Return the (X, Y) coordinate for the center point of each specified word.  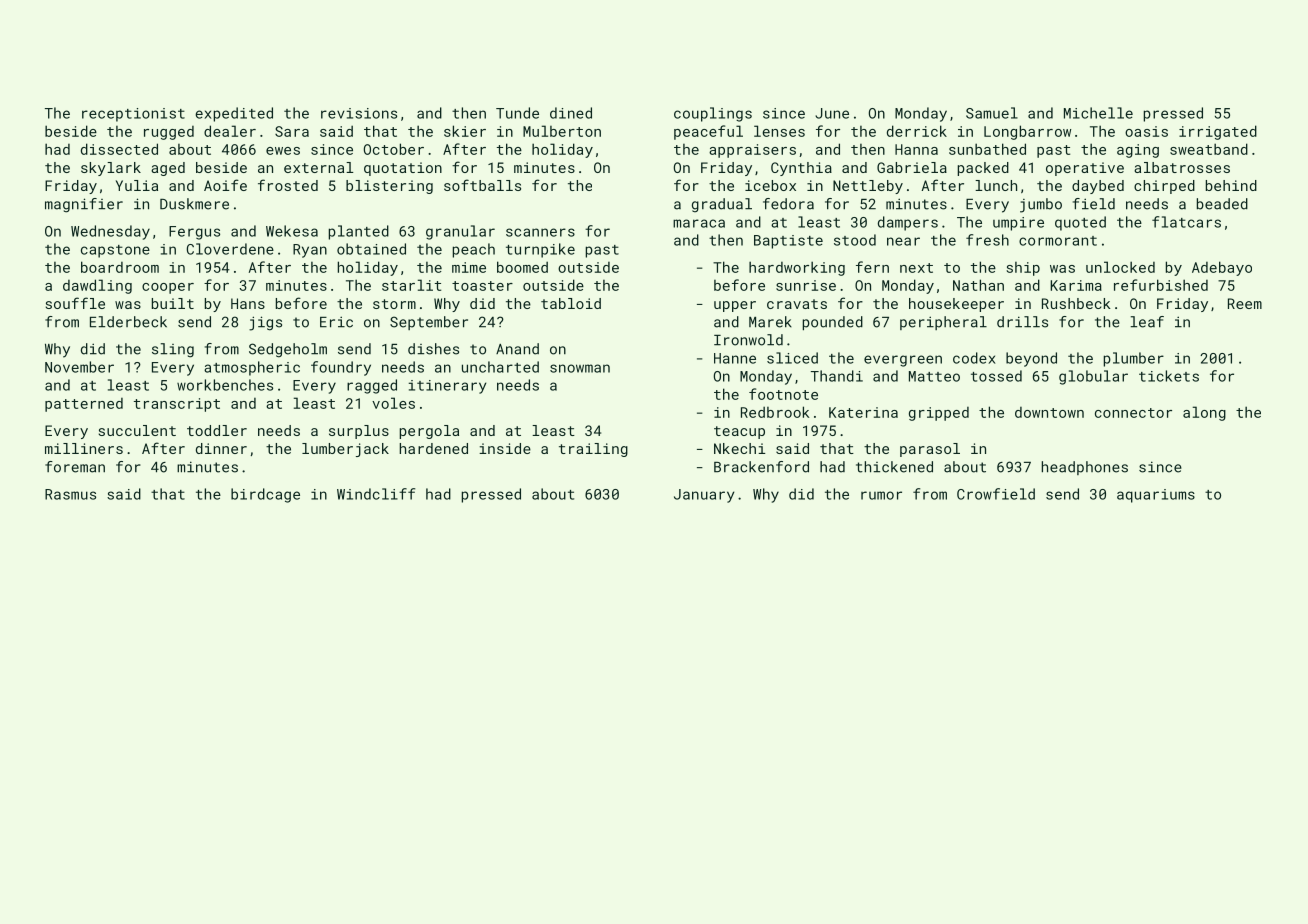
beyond (1031, 359)
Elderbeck (128, 322)
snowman (580, 368)
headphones (1085, 468)
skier (465, 131)
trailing (593, 450)
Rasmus (70, 494)
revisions (359, 113)
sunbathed (987, 149)
